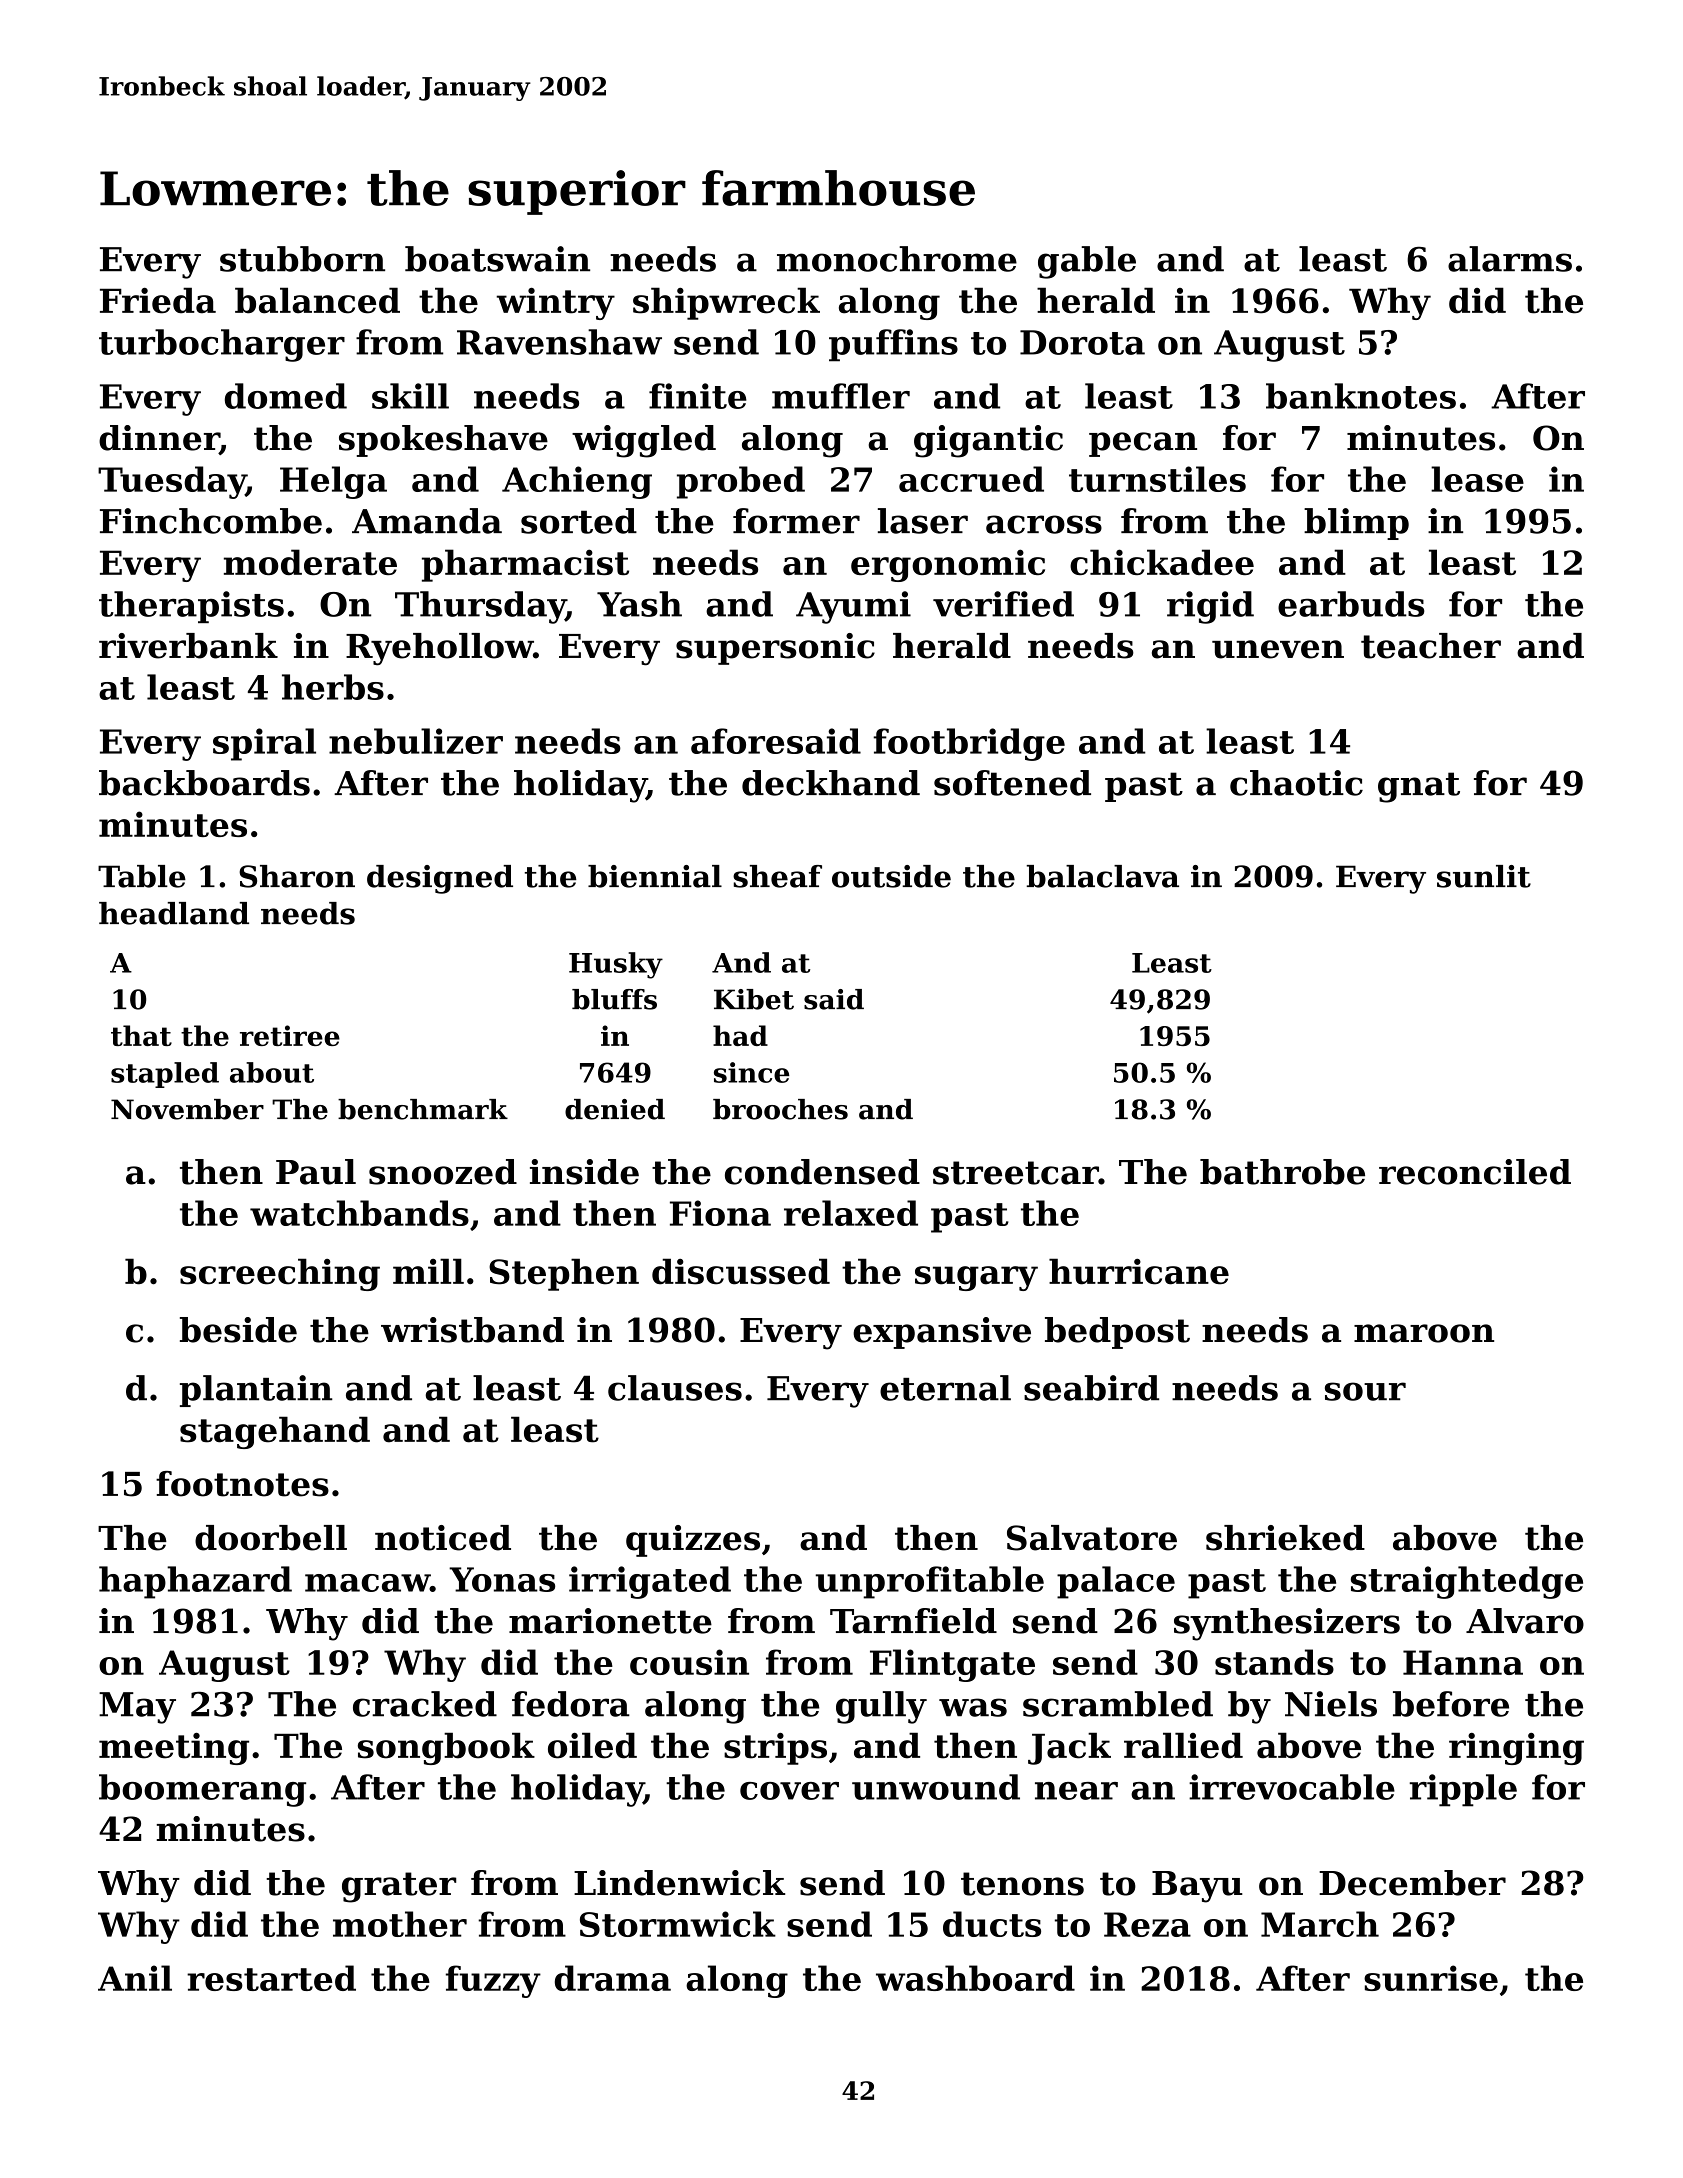 The height and width of the image is (2178, 1683). Describe the element at coordinates (655, 876) in the image. I see `biennial` at that location.
